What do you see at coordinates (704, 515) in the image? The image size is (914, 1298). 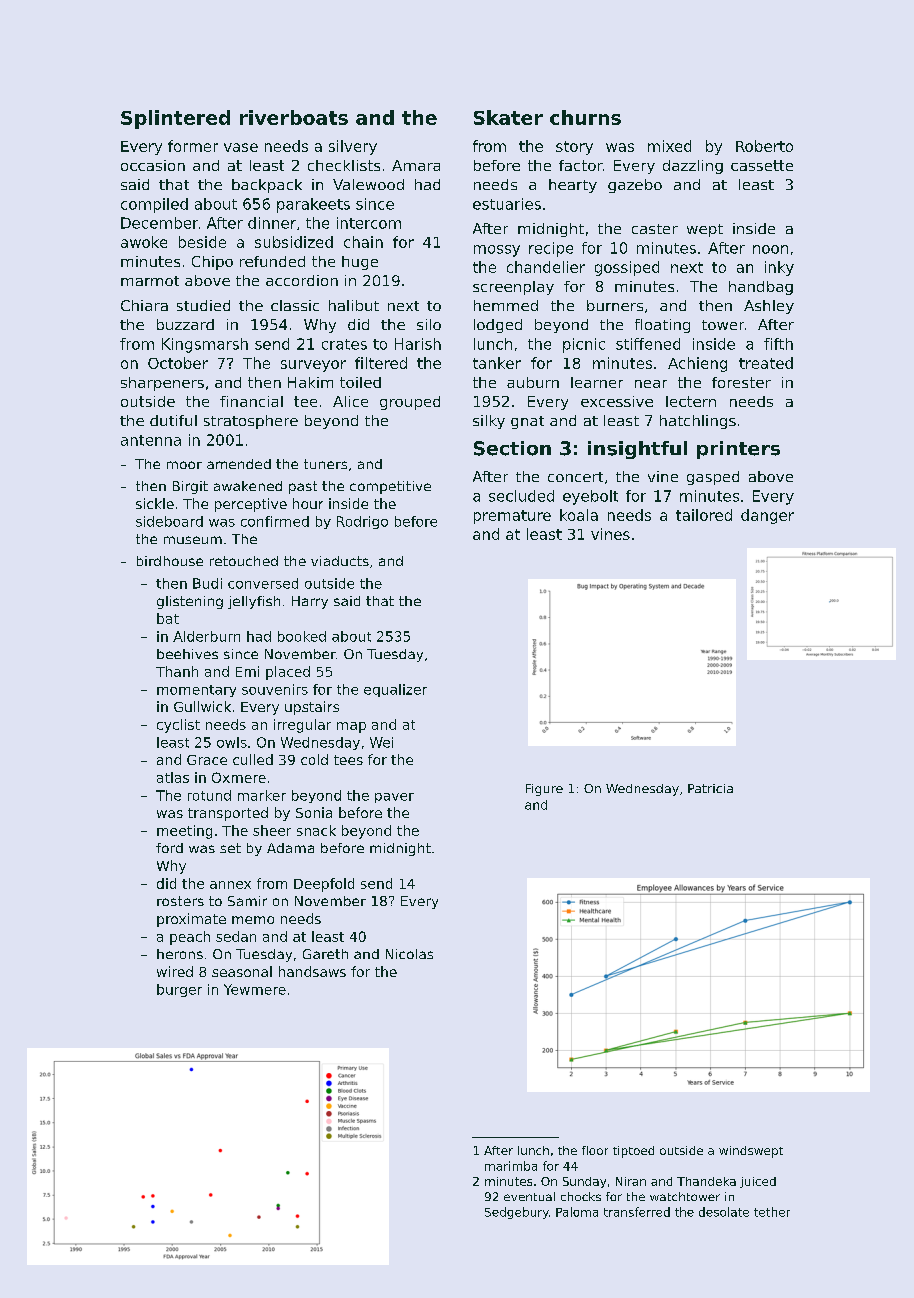 I see `tailored` at bounding box center [704, 515].
